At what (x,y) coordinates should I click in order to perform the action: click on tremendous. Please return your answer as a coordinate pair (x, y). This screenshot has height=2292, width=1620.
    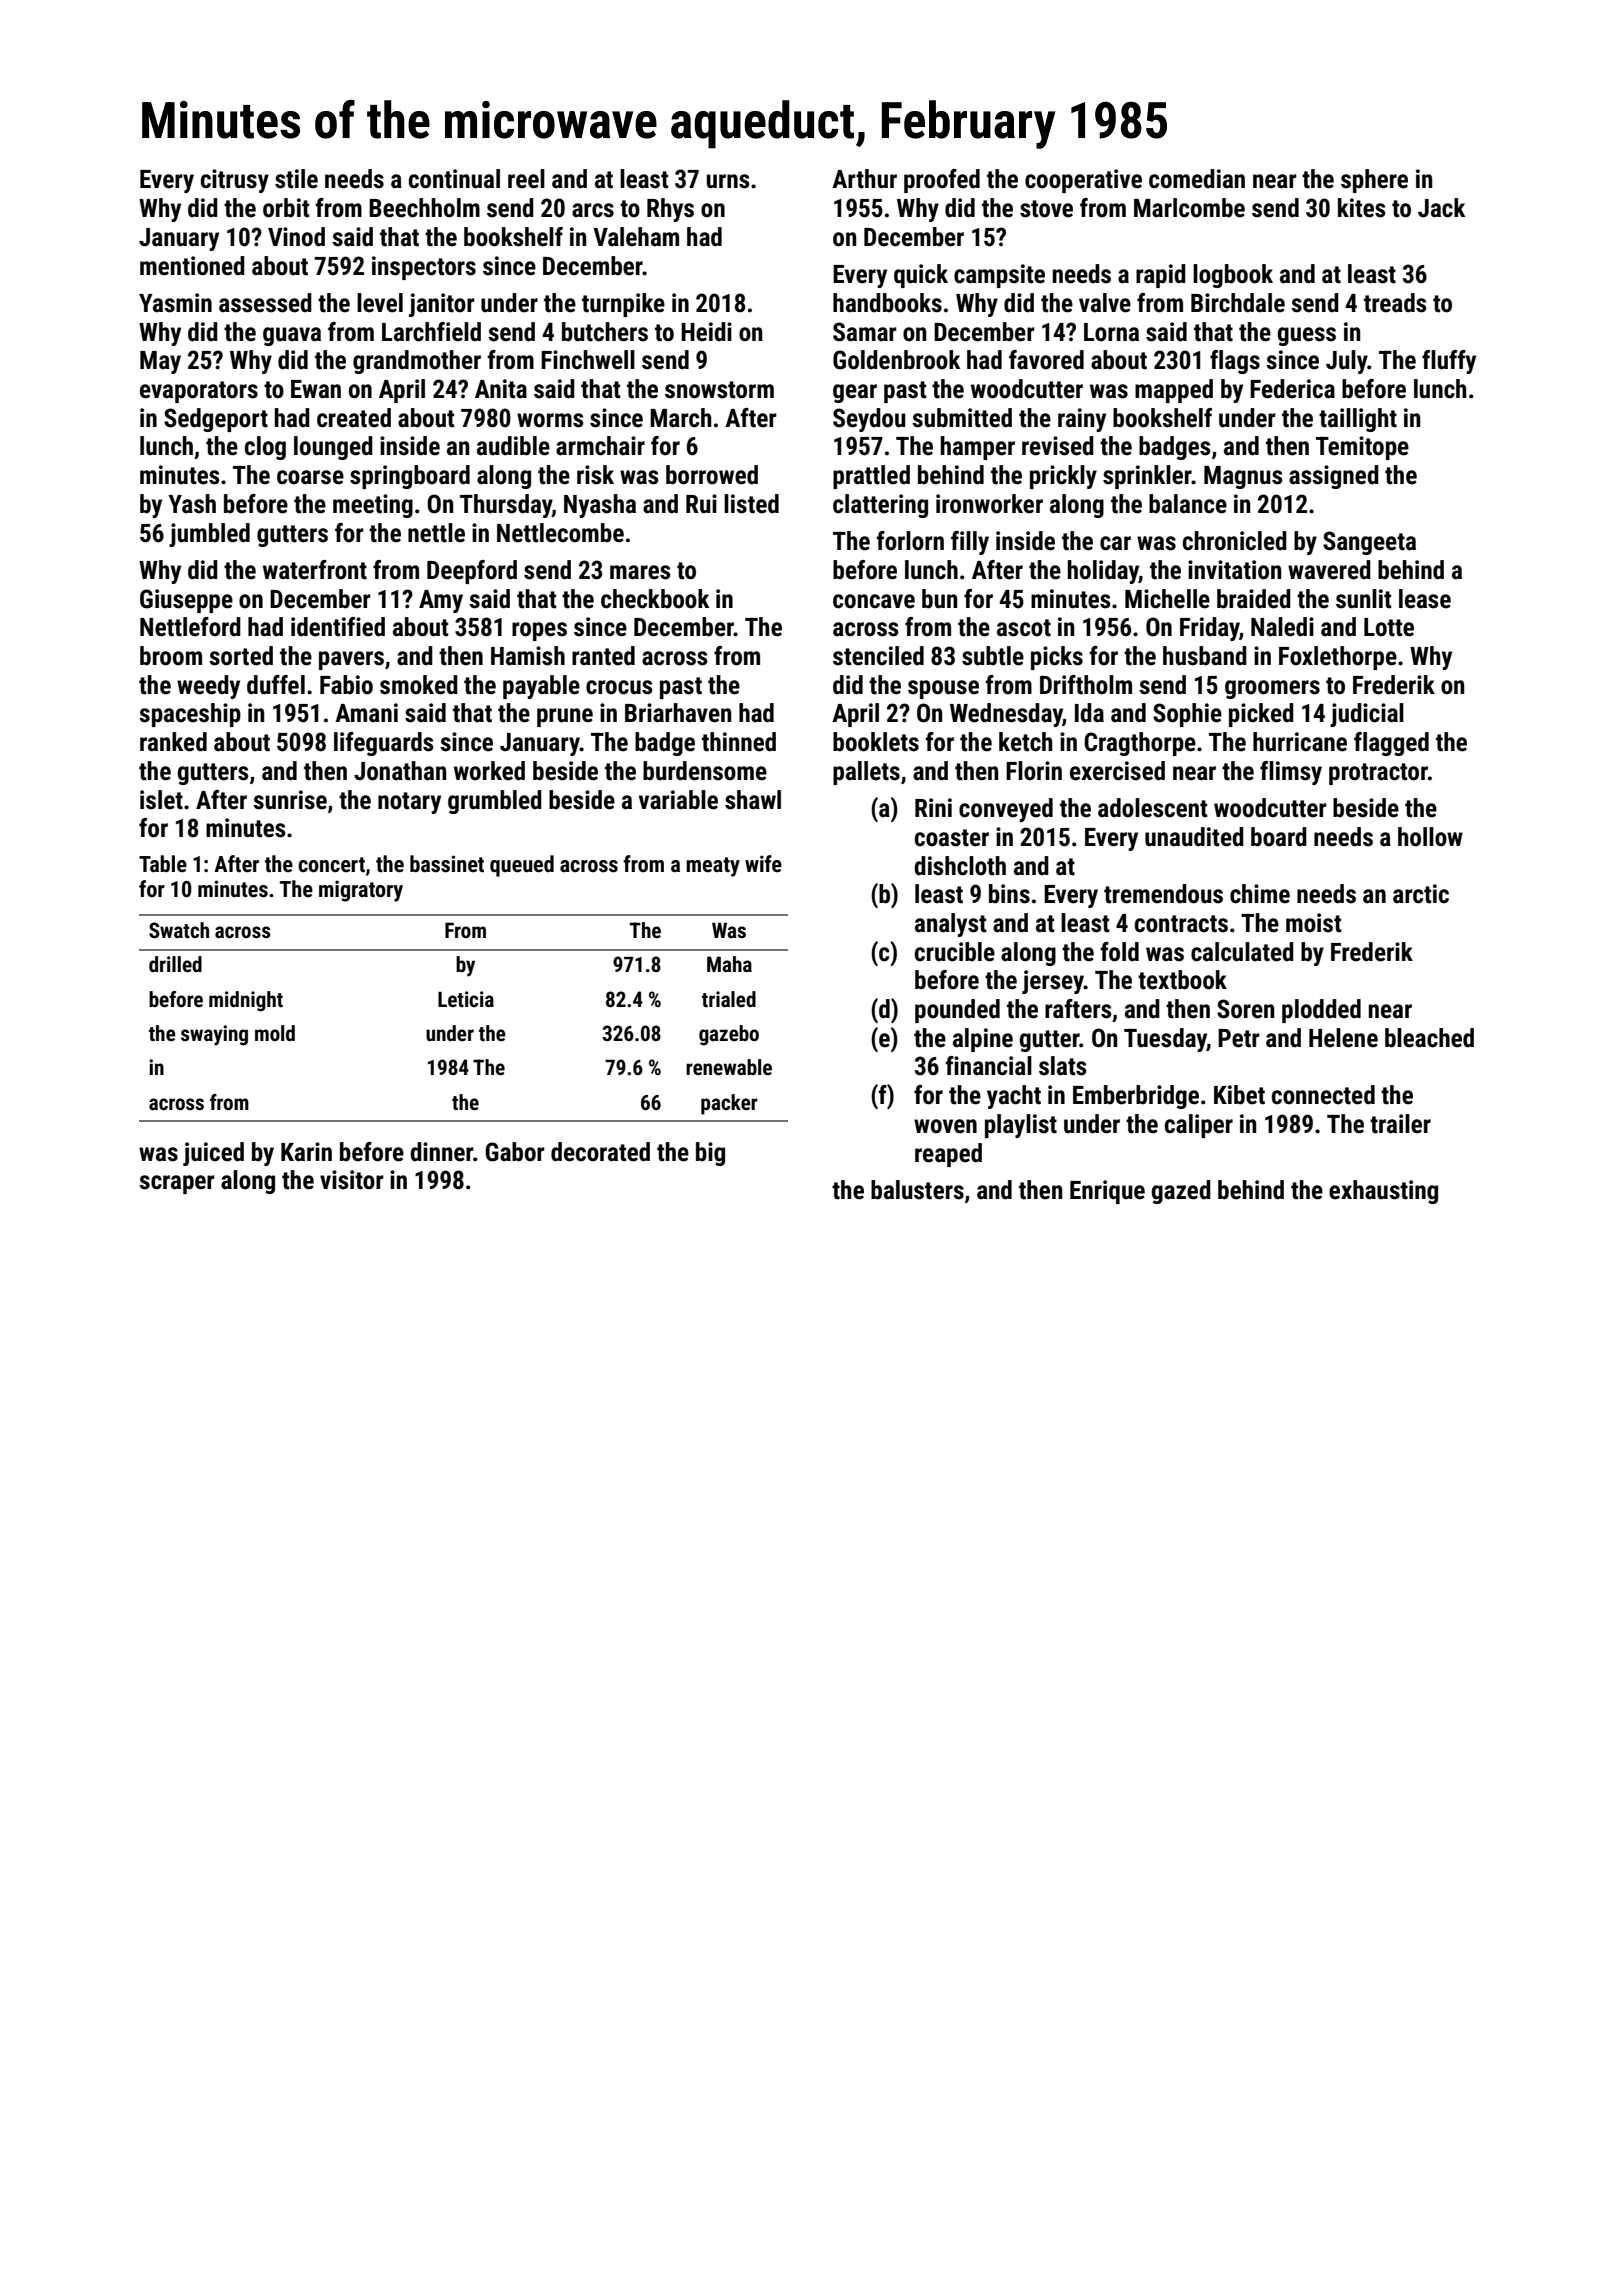
    Looking at the image, I should click on (1163, 894).
